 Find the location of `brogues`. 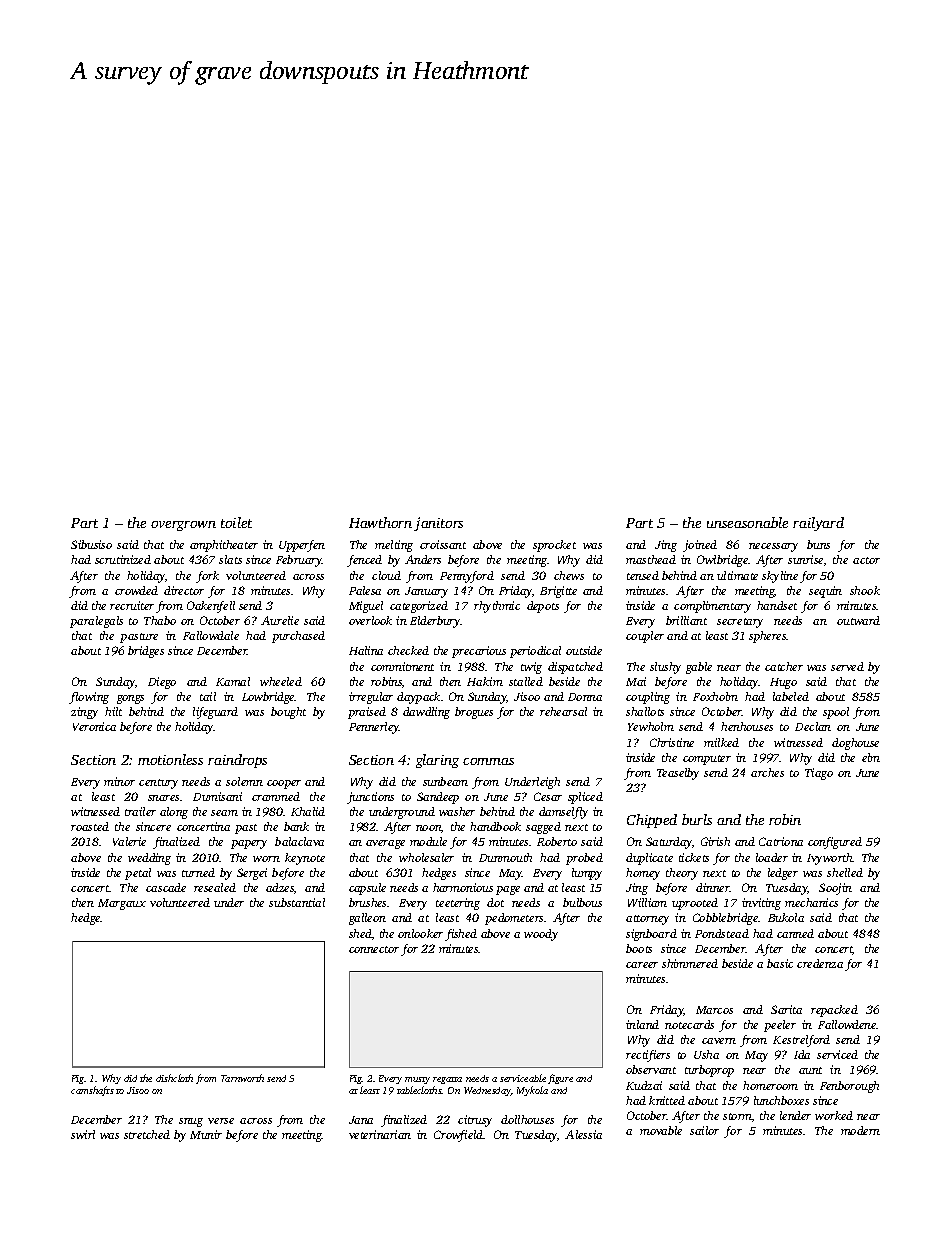

brogues is located at coordinates (474, 713).
